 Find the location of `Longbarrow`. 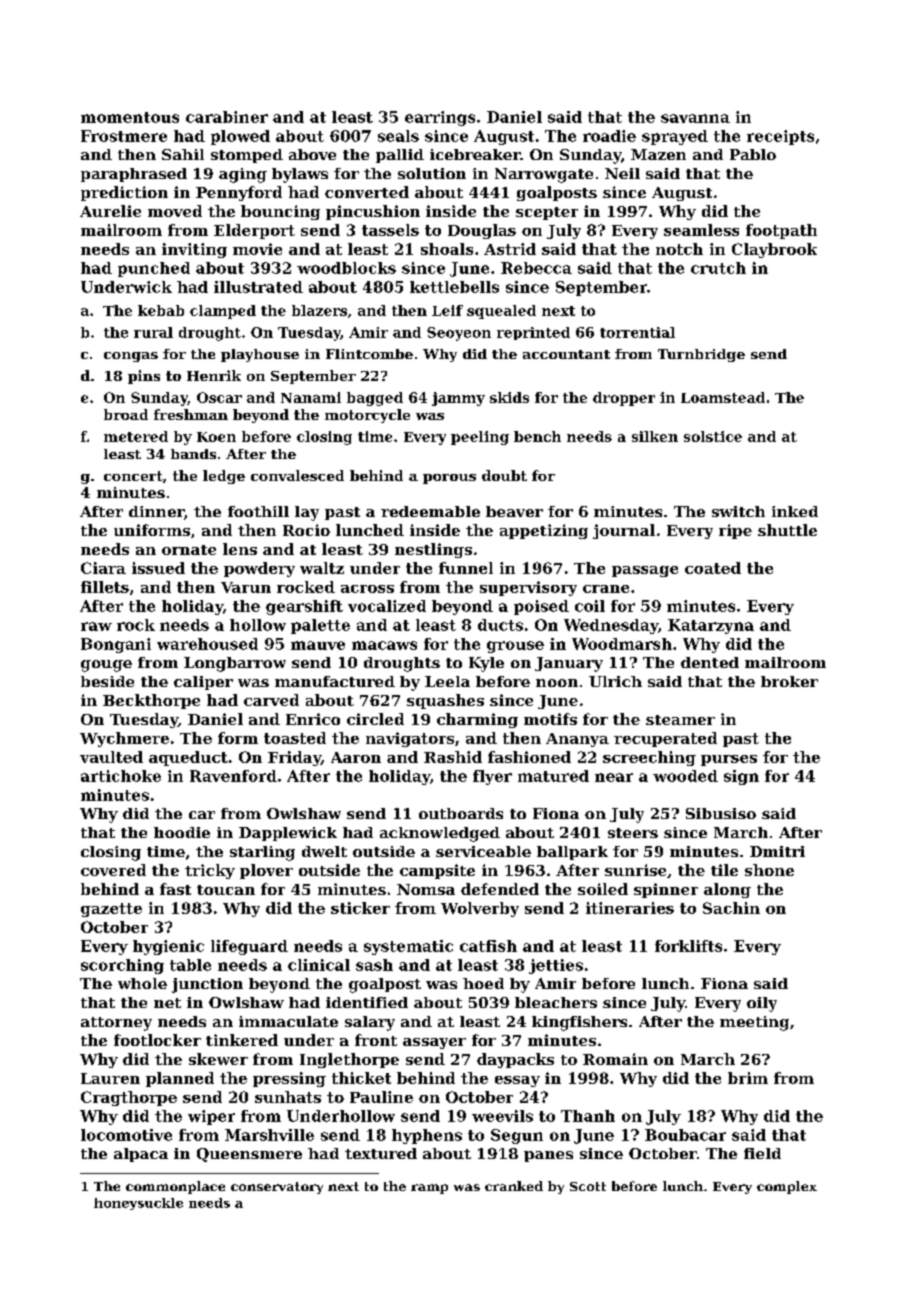

Longbarrow is located at coordinates (235, 664).
